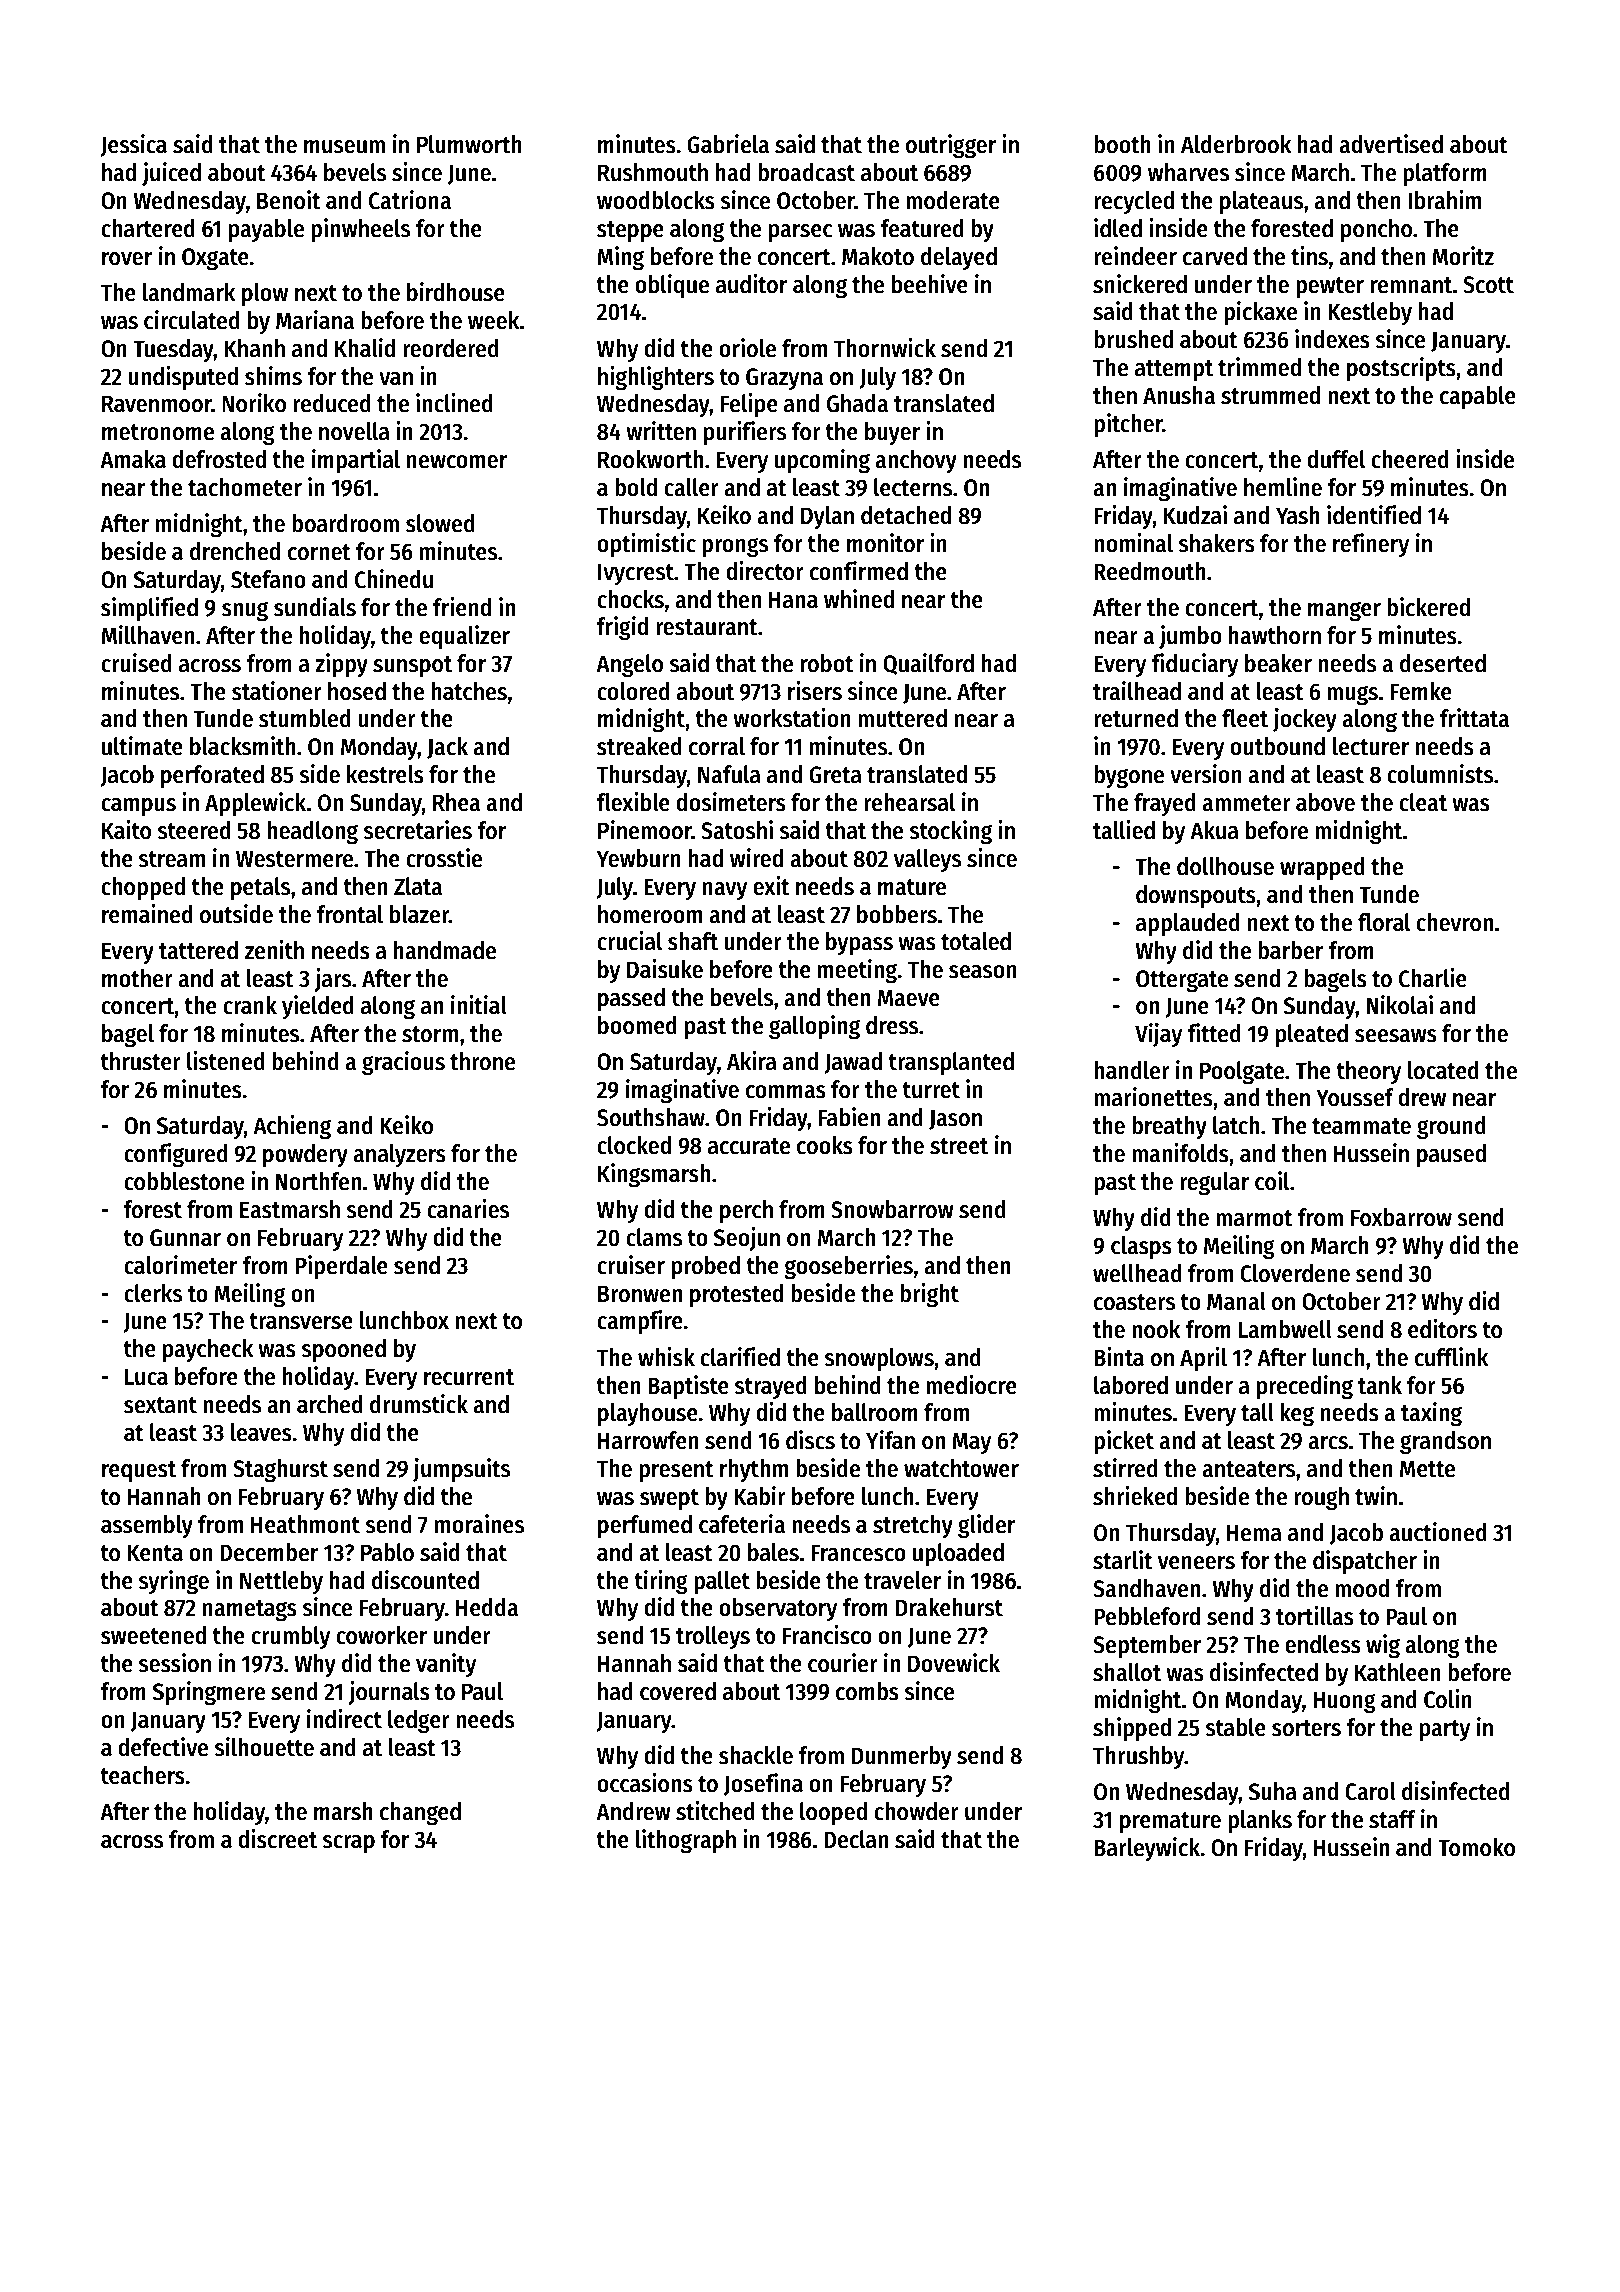 The image size is (1620, 2292). I want to click on parsec, so click(801, 233).
